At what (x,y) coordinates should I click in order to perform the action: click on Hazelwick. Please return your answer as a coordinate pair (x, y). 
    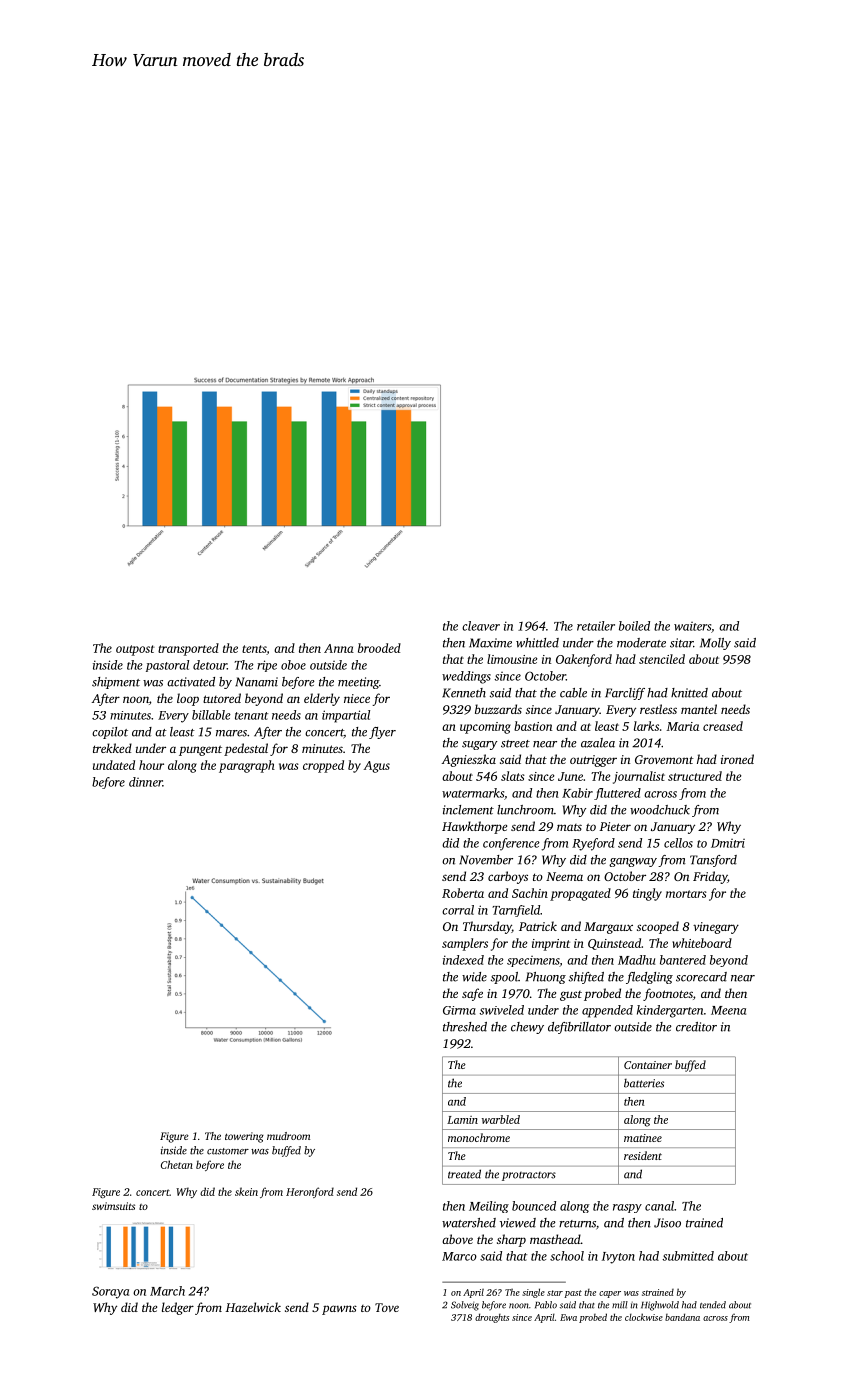
    Looking at the image, I should click on (253, 1307).
